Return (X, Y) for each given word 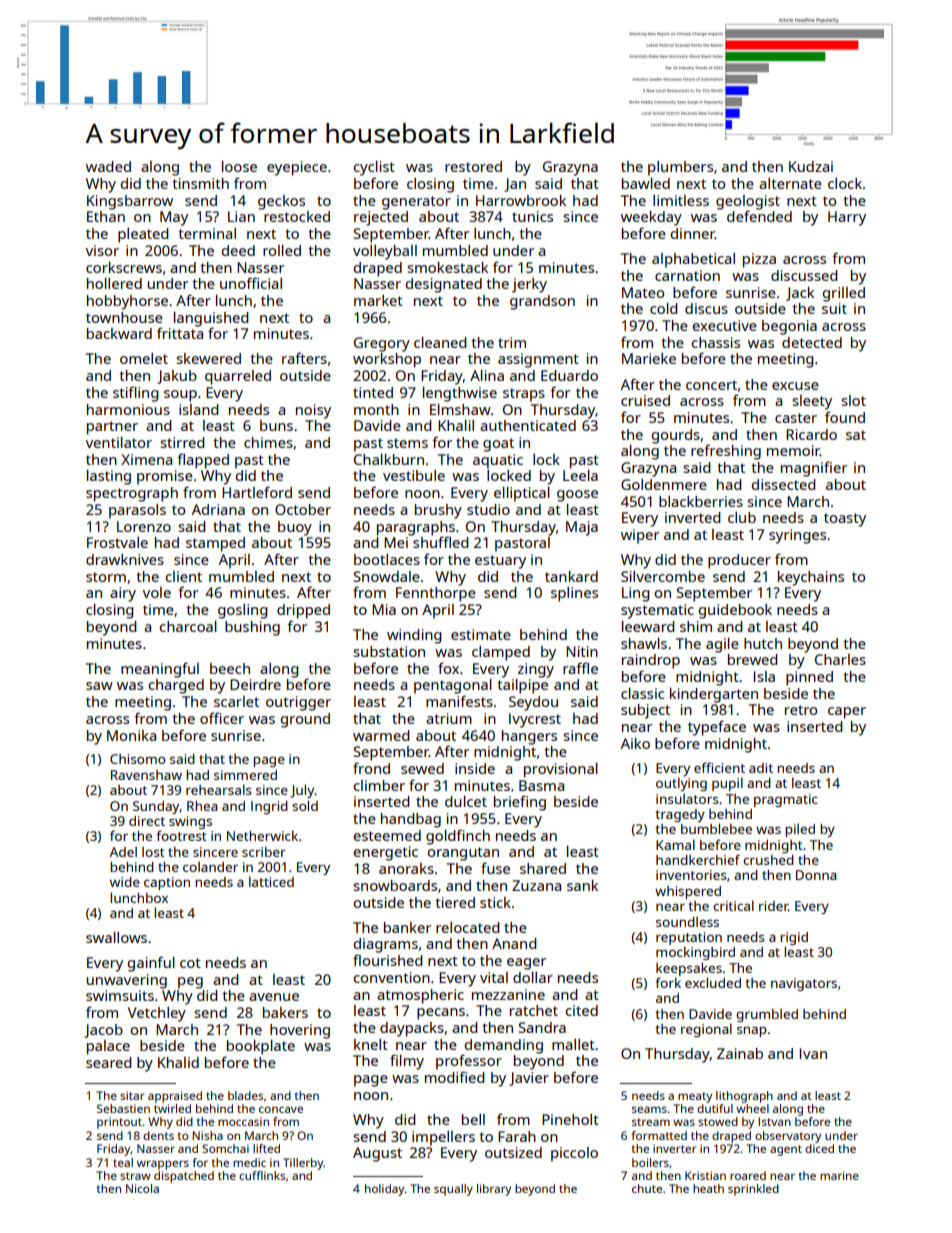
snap (752, 1032)
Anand (514, 943)
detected (812, 342)
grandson (542, 302)
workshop (387, 360)
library (494, 1190)
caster (796, 418)
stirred (182, 442)
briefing (520, 803)
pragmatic (786, 800)
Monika (131, 735)
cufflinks (262, 1175)
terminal (207, 233)
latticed (271, 881)
